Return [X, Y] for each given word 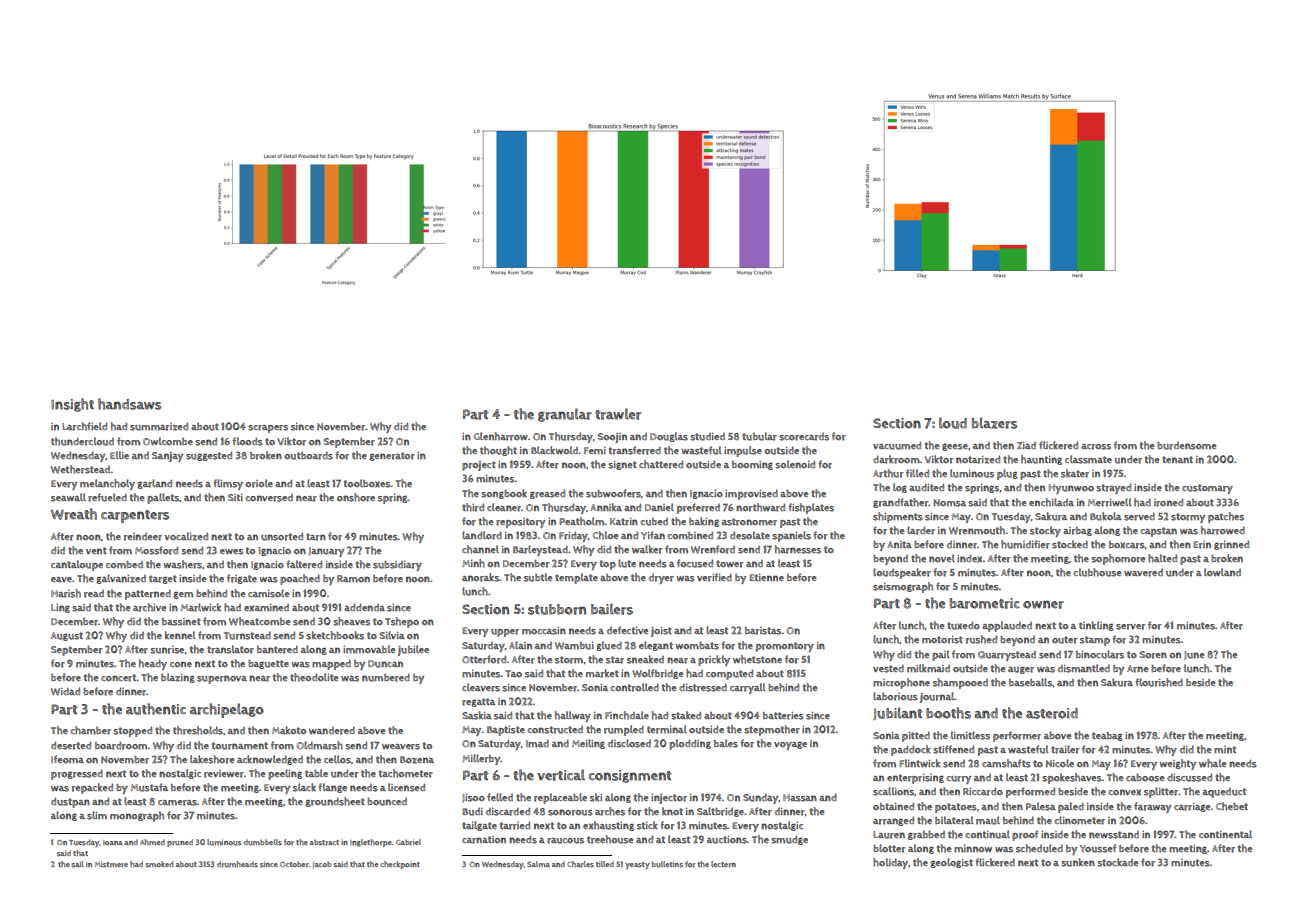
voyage [790, 746]
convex [1124, 792]
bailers [612, 609]
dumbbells [263, 842]
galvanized [121, 579]
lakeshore [212, 759]
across [1096, 447]
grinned [1231, 545]
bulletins [667, 864]
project [479, 466]
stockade [1117, 862]
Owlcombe [168, 441]
